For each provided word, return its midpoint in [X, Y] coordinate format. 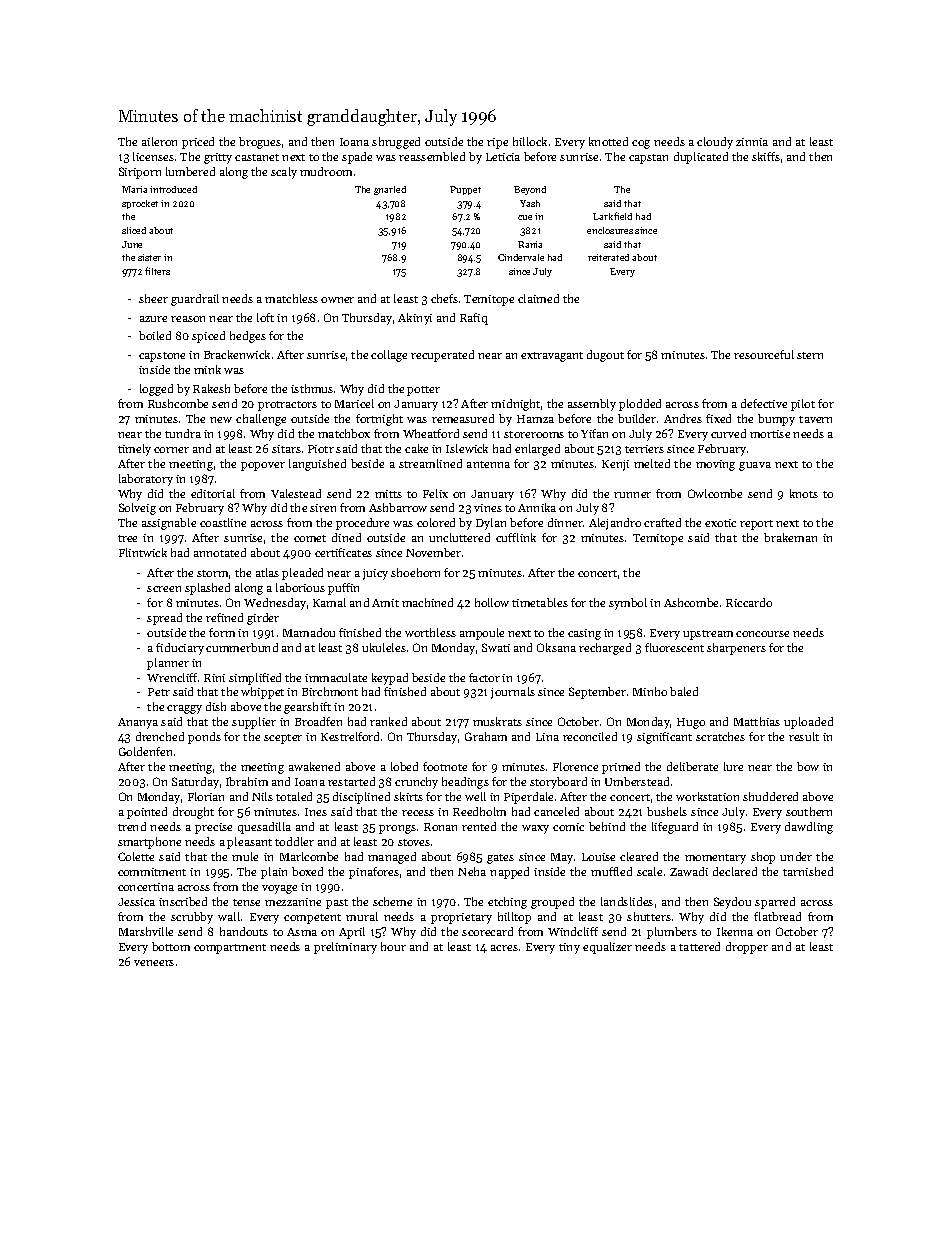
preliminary [345, 948]
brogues [260, 143]
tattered [699, 946]
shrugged [396, 143]
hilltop [514, 918]
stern [810, 355]
